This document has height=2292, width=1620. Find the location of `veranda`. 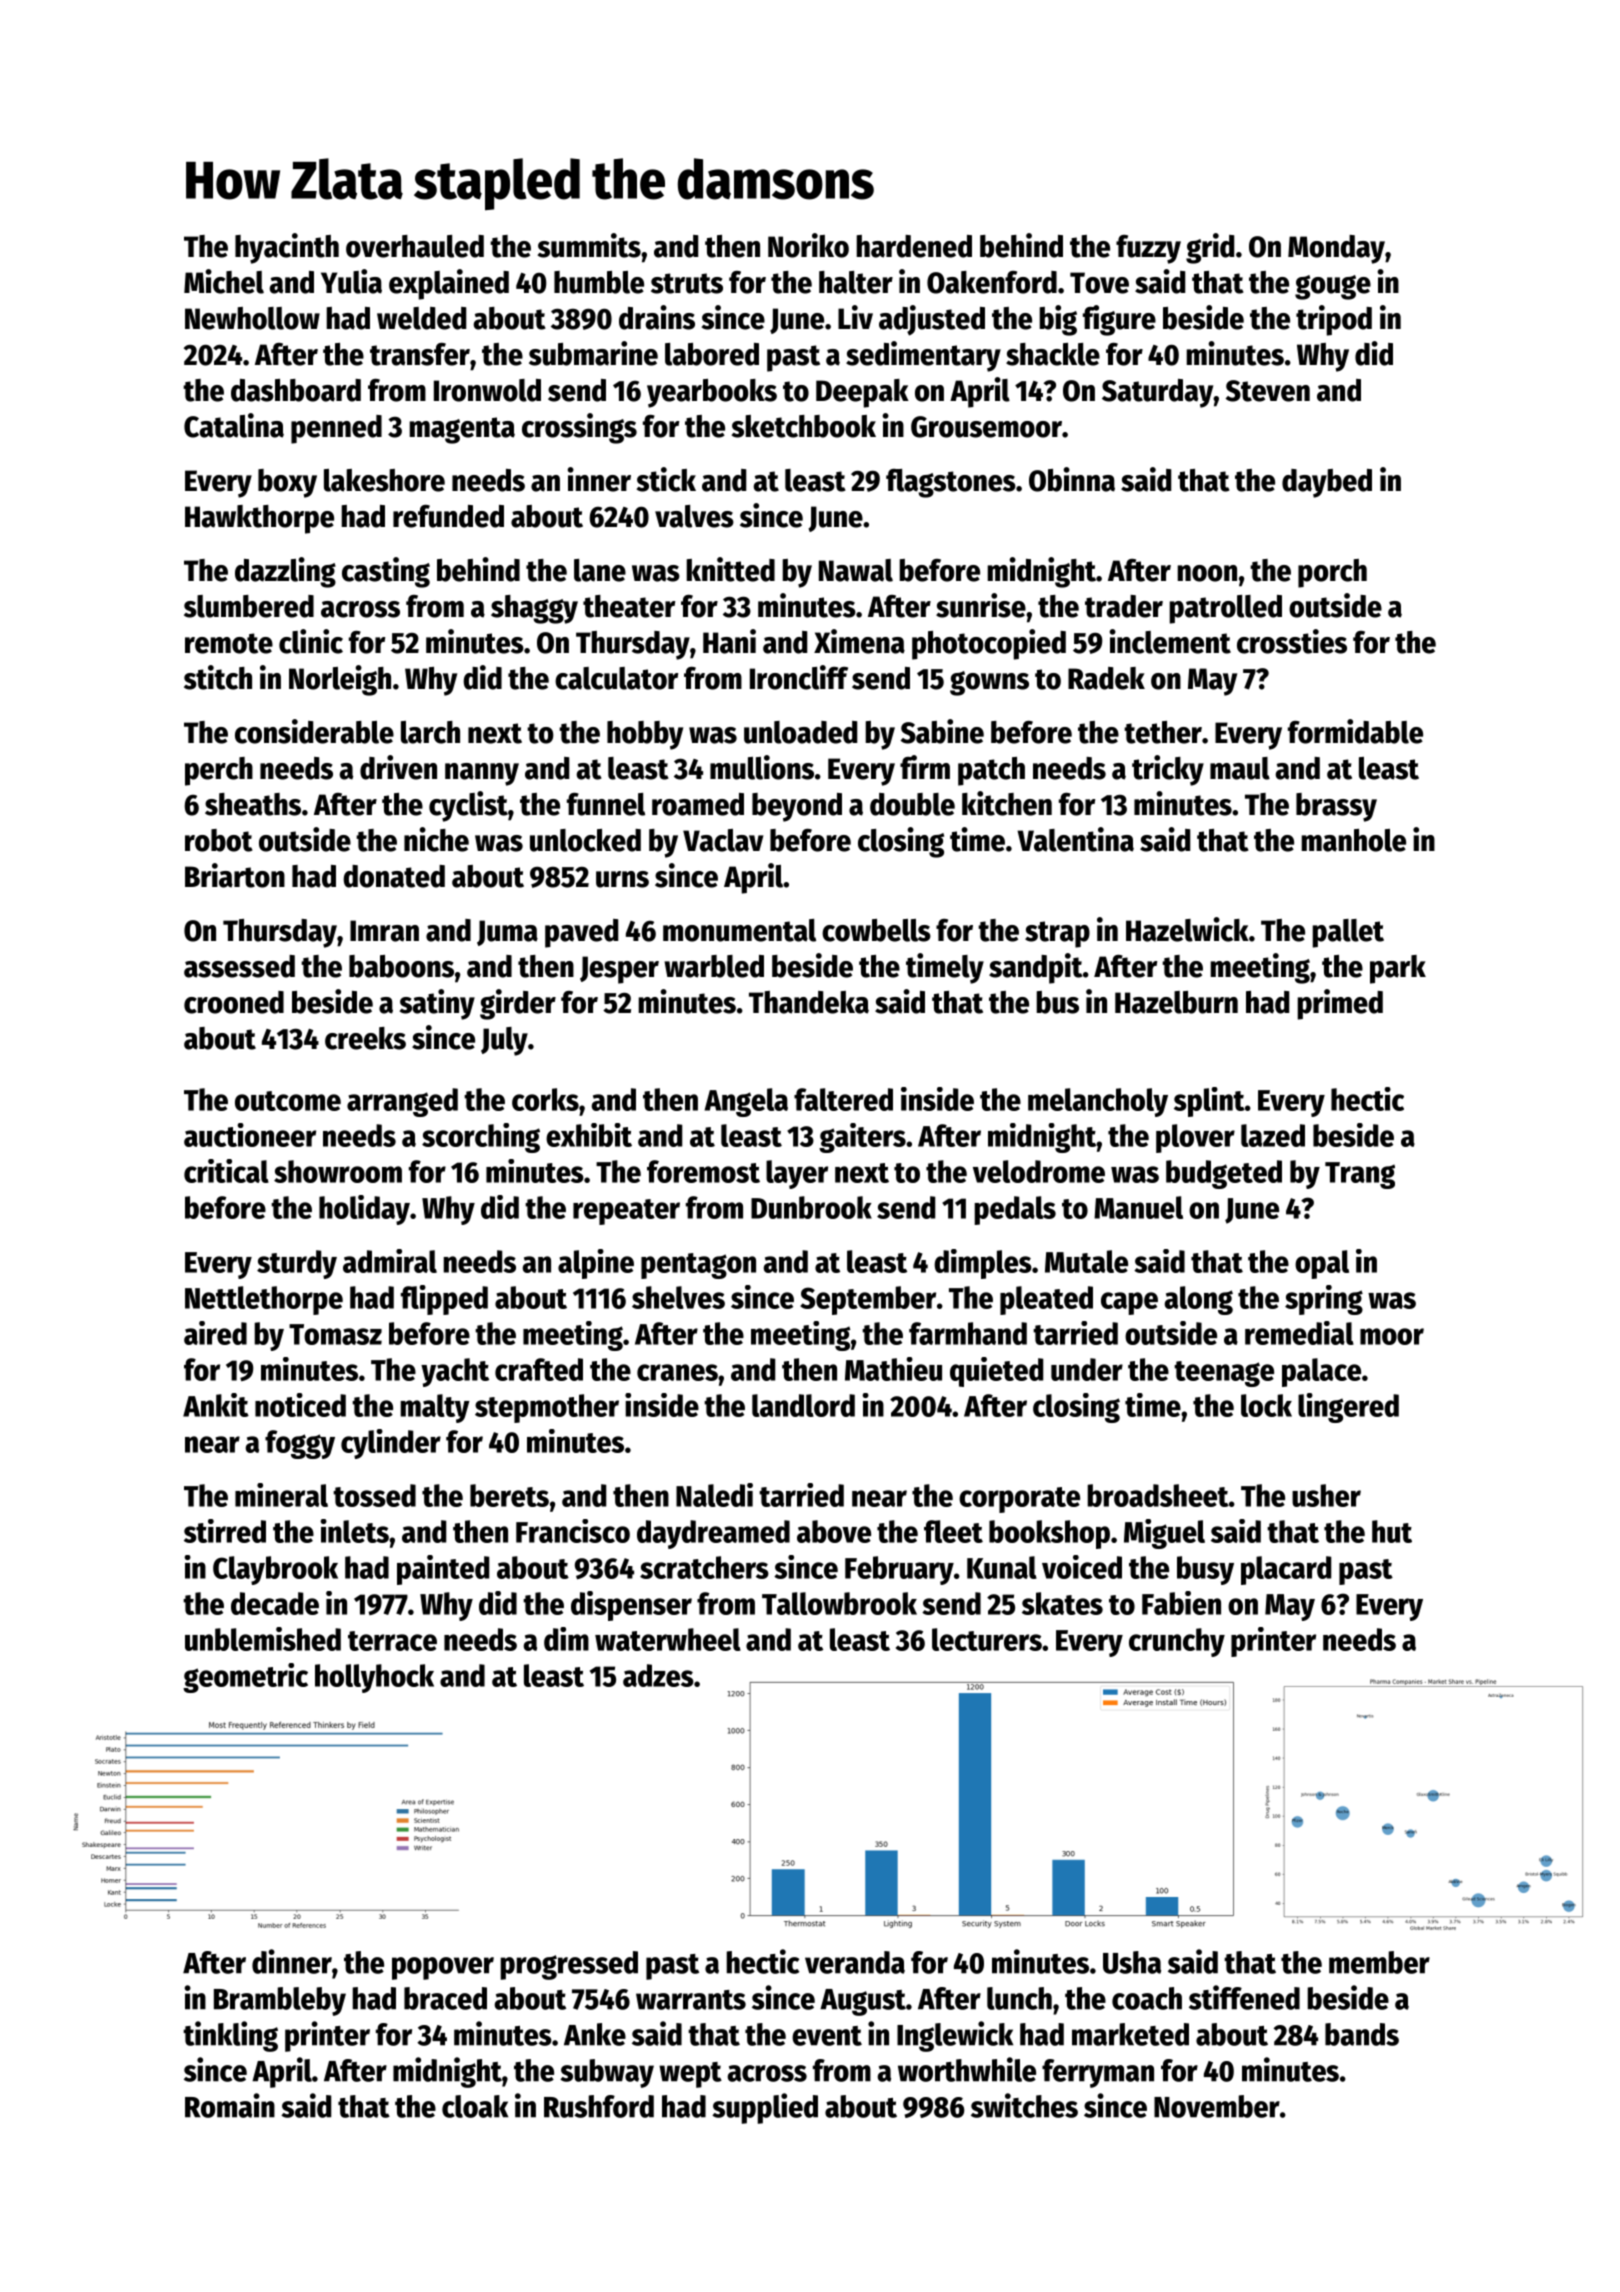

veranda is located at coordinates (855, 1962).
